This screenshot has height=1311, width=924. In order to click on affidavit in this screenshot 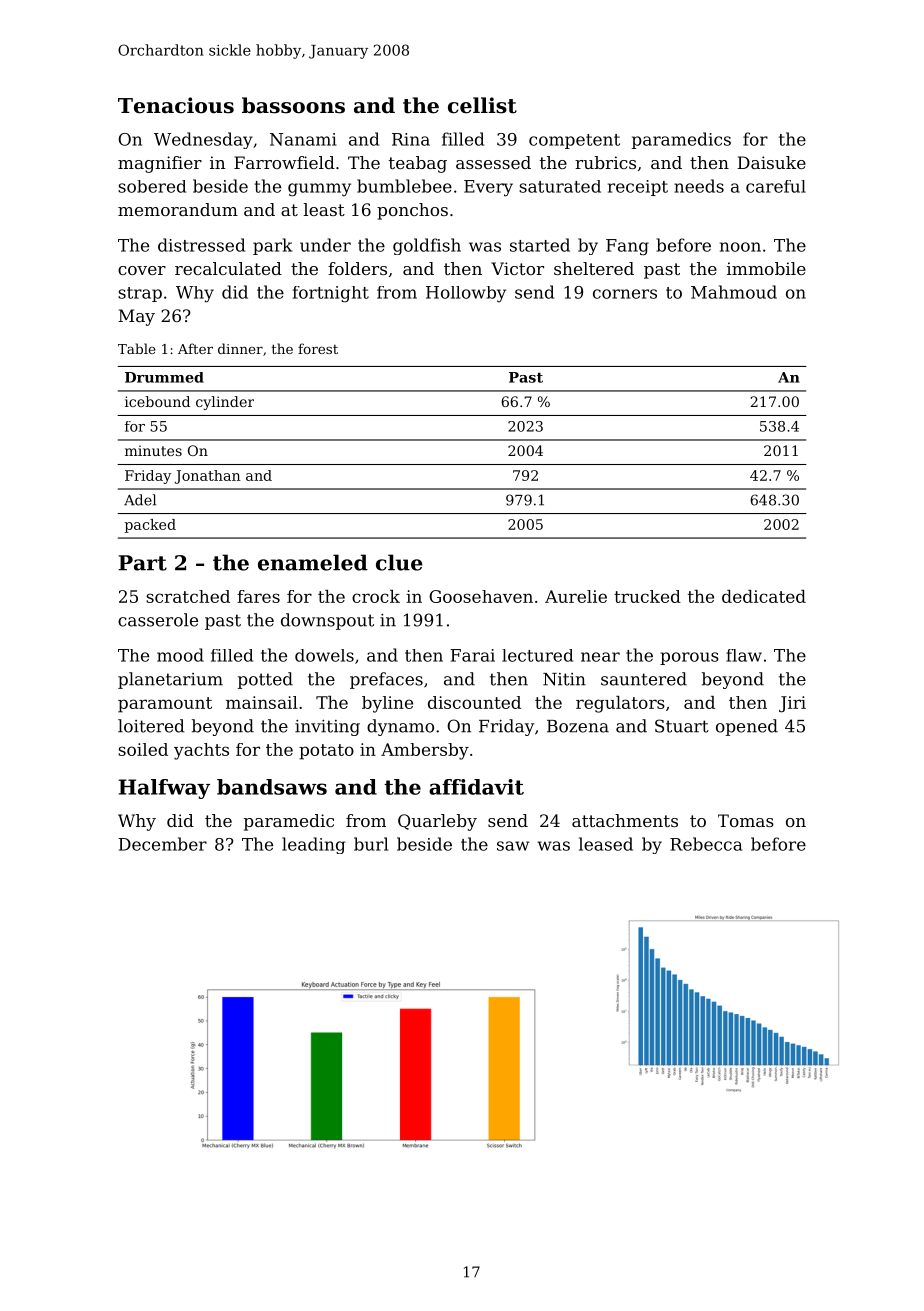, I will do `click(476, 787)`.
